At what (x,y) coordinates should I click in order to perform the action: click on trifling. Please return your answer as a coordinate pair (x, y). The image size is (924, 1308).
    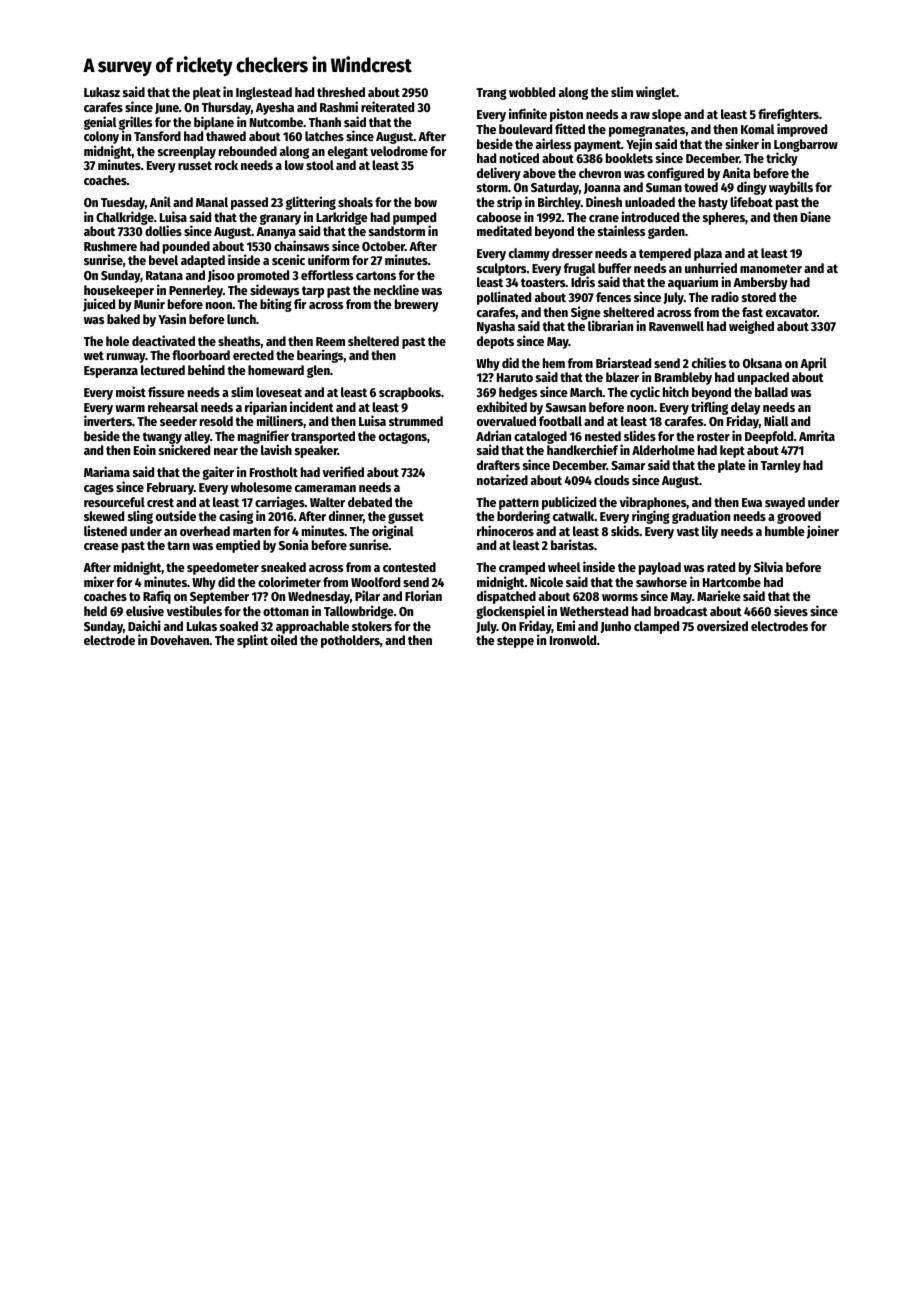
    Looking at the image, I should click on (709, 408).
